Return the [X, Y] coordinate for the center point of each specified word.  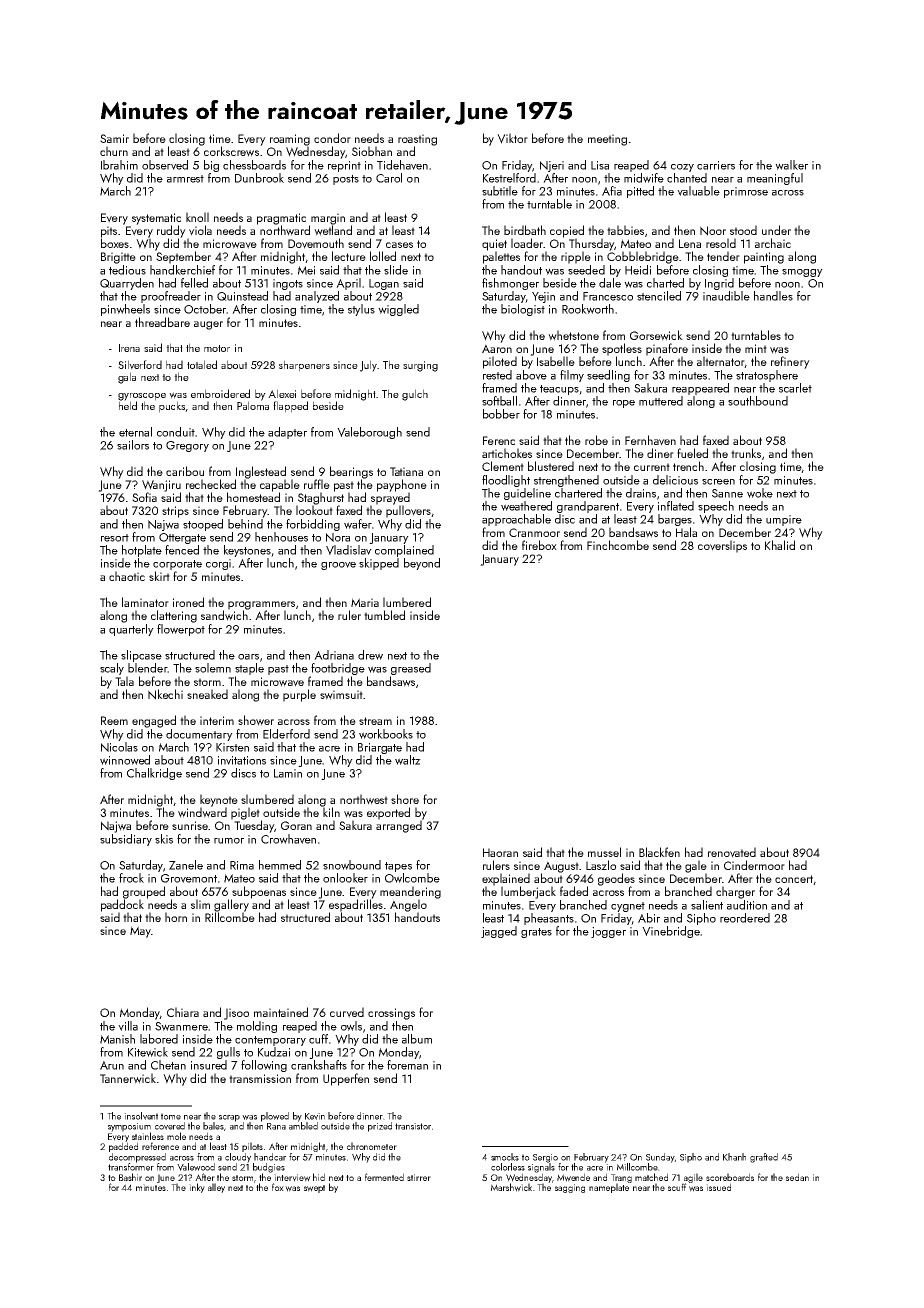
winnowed [125, 760]
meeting [607, 140]
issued [718, 1187]
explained [506, 879]
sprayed [390, 498]
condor [332, 138]
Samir [114, 138]
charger [735, 892]
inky [197, 1188]
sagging [570, 1188]
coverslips [722, 546]
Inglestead [261, 472]
